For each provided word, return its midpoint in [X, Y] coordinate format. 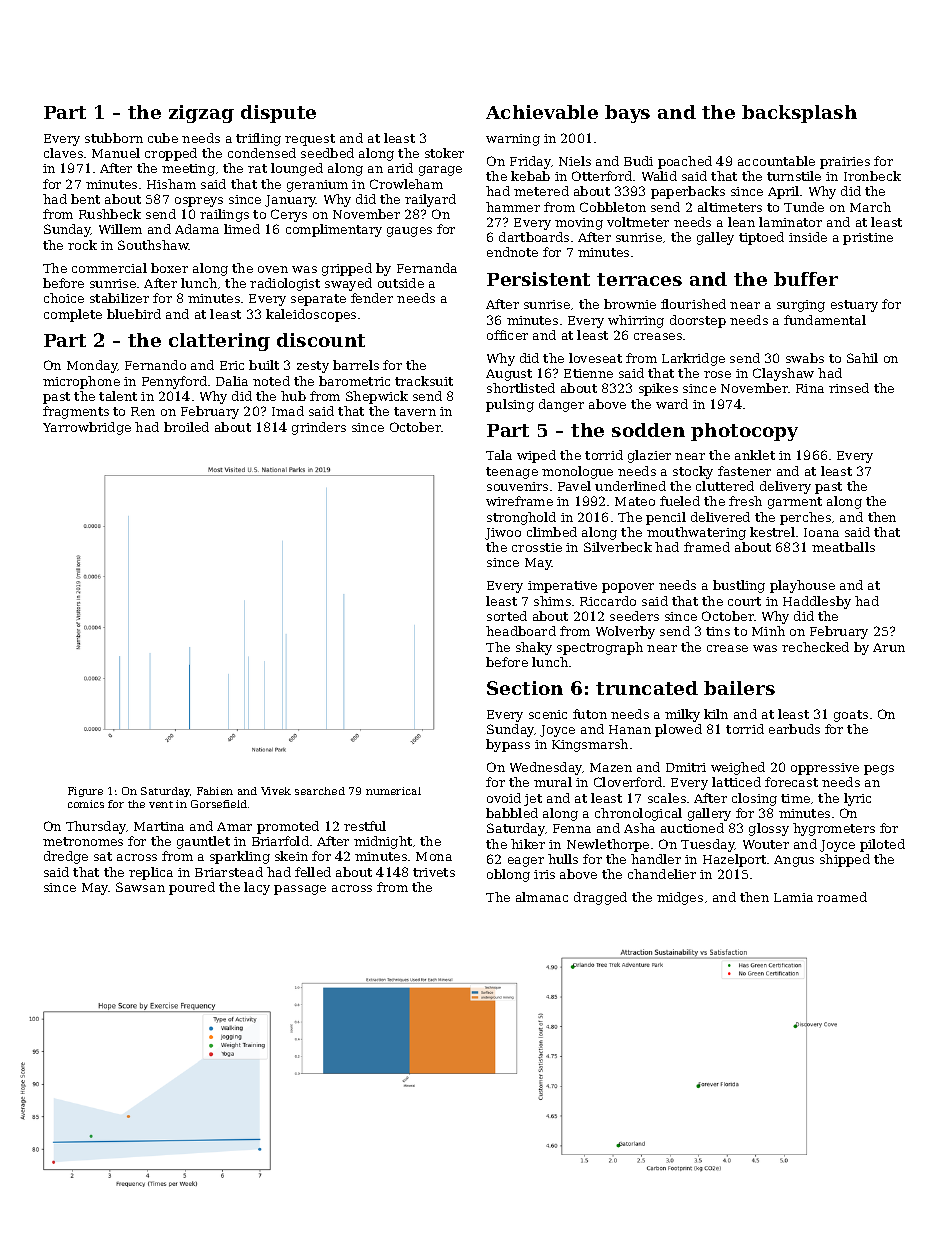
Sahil [862, 358]
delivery [785, 487]
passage [300, 890]
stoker [444, 153]
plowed [678, 730]
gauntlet [203, 842]
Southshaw [153, 245]
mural [553, 782]
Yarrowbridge [87, 428]
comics [86, 804]
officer [507, 335]
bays [627, 114]
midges [680, 898]
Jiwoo [503, 534]
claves [63, 153]
